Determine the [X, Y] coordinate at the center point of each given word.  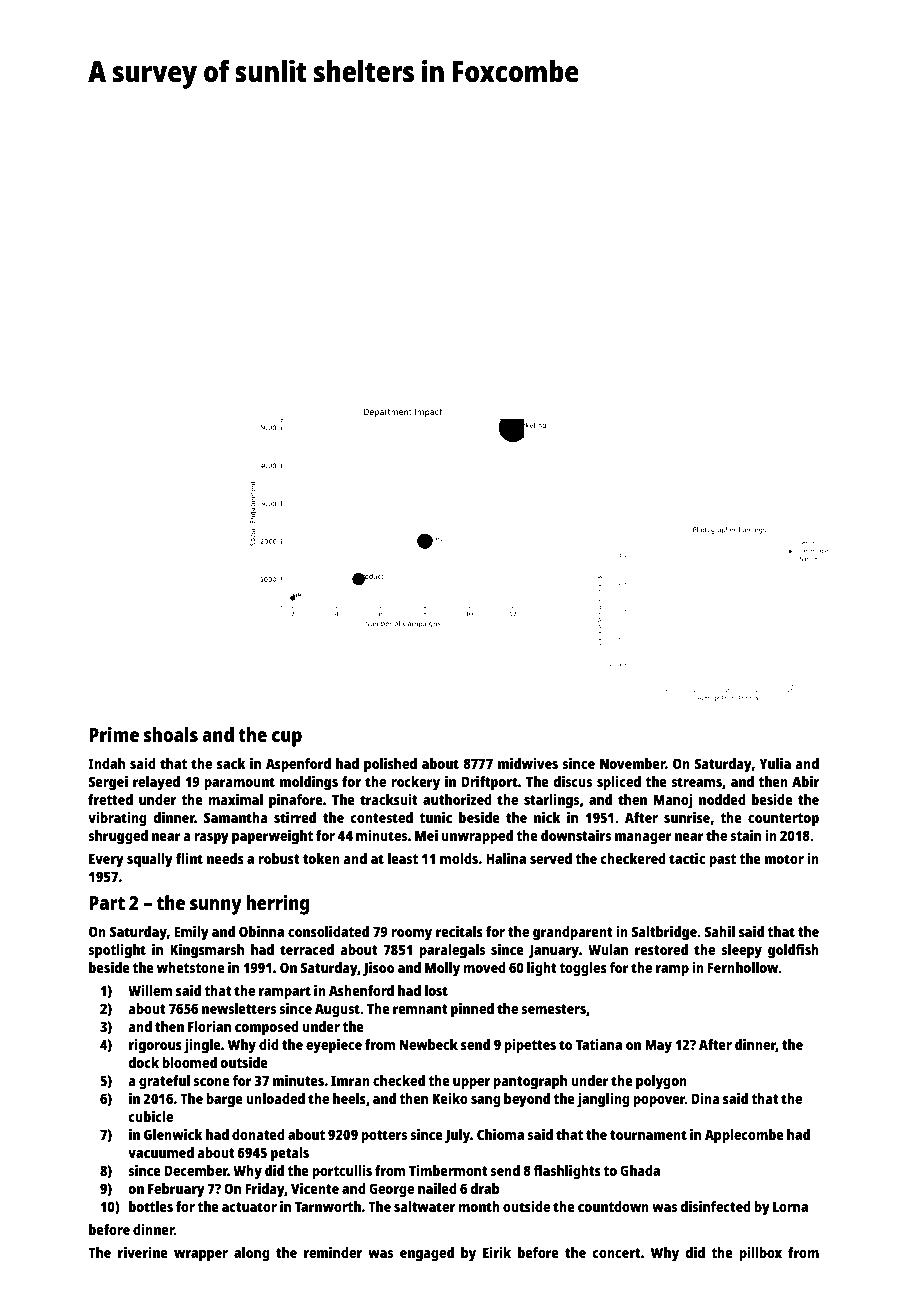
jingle [202, 1046]
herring [278, 904]
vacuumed [161, 1152]
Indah [106, 763]
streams [696, 782]
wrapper [201, 1256]
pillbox [760, 1254]
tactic [687, 858]
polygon [661, 1082]
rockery [415, 783]
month [479, 1206]
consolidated [328, 931]
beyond [527, 1100]
